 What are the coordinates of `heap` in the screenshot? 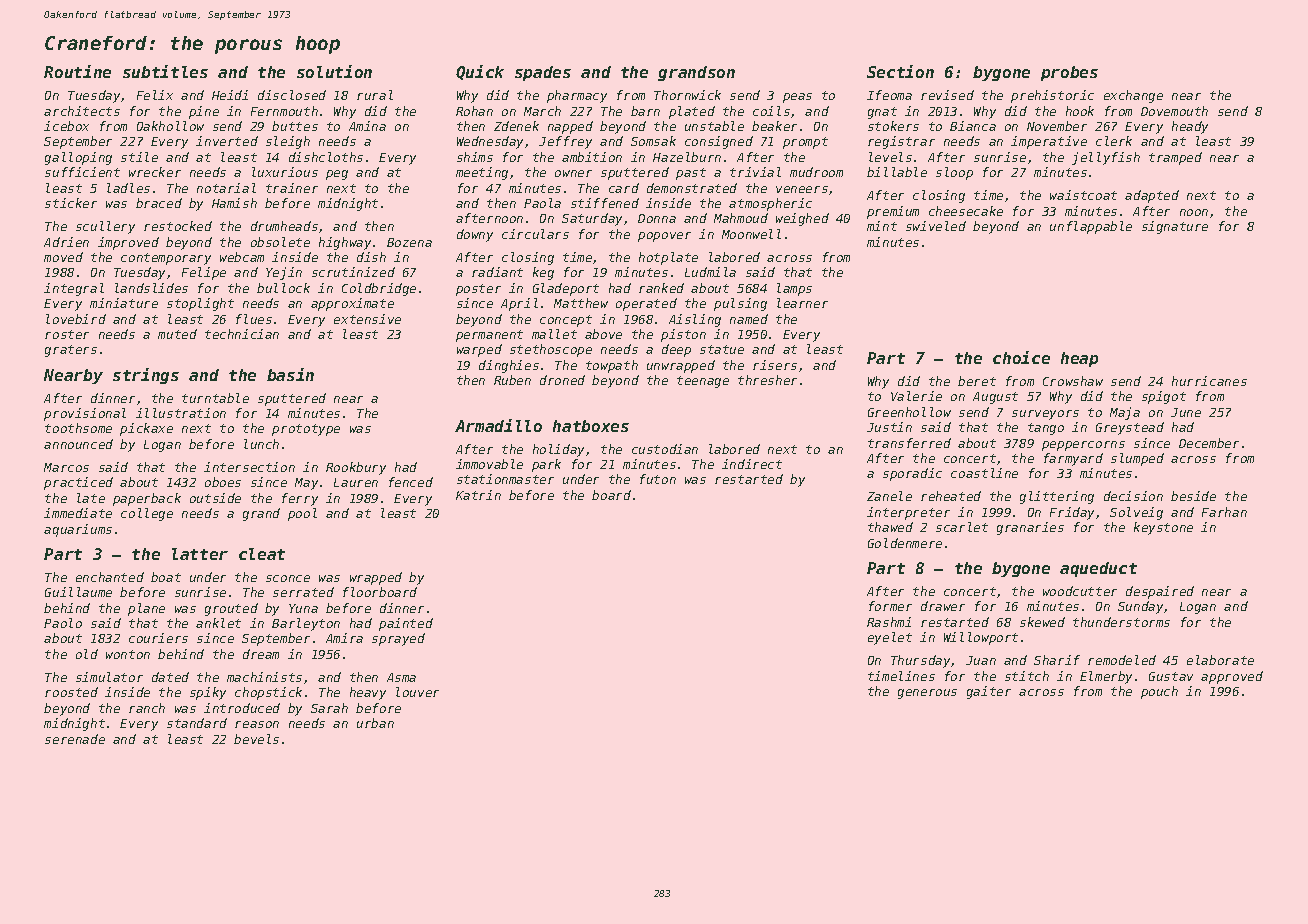 It's located at (1079, 359).
